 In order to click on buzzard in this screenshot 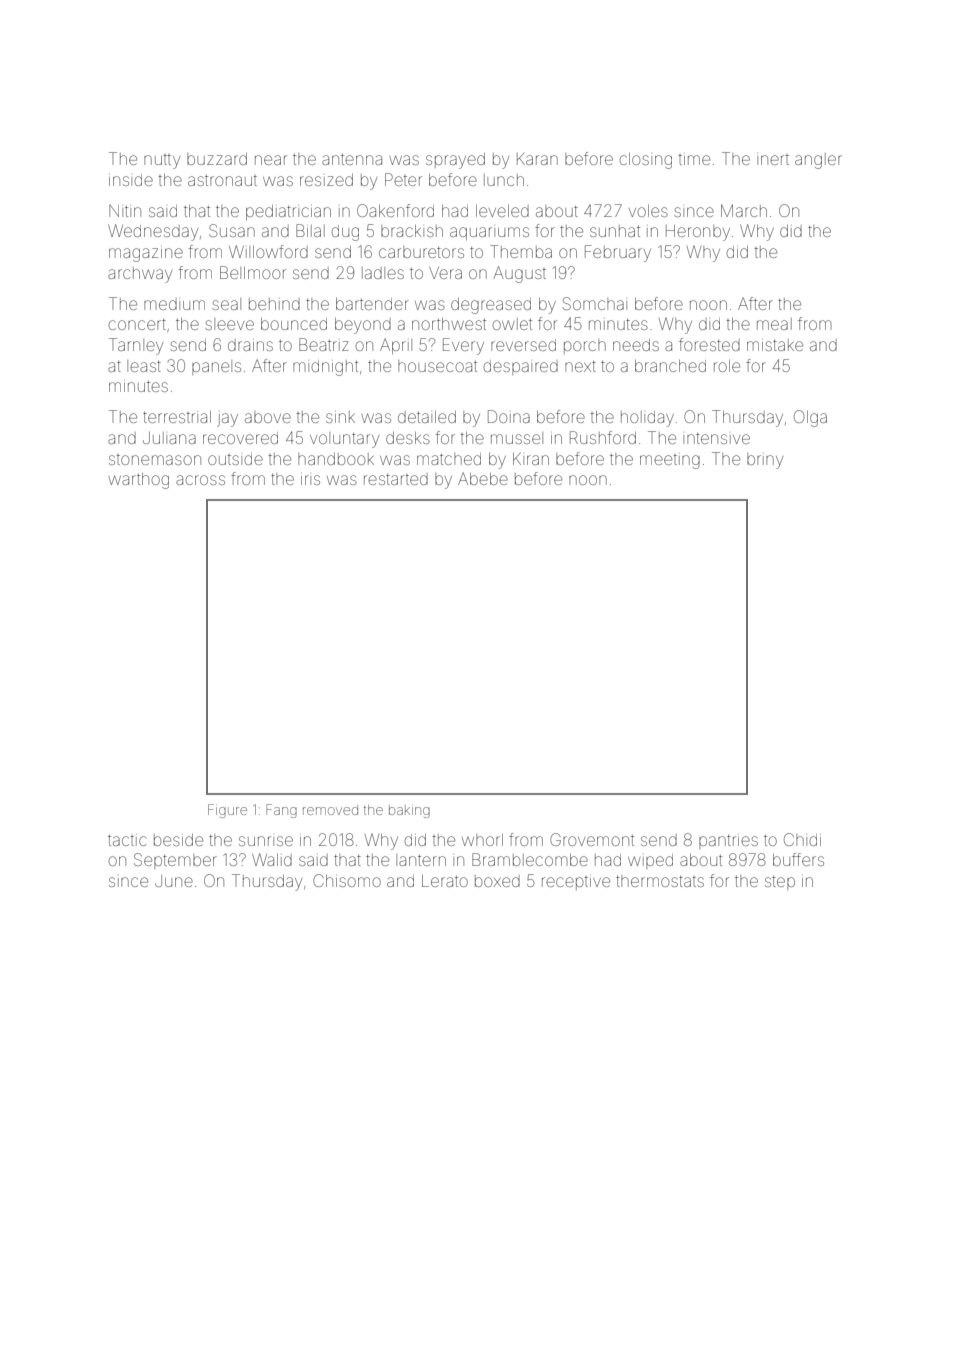, I will do `click(217, 159)`.
